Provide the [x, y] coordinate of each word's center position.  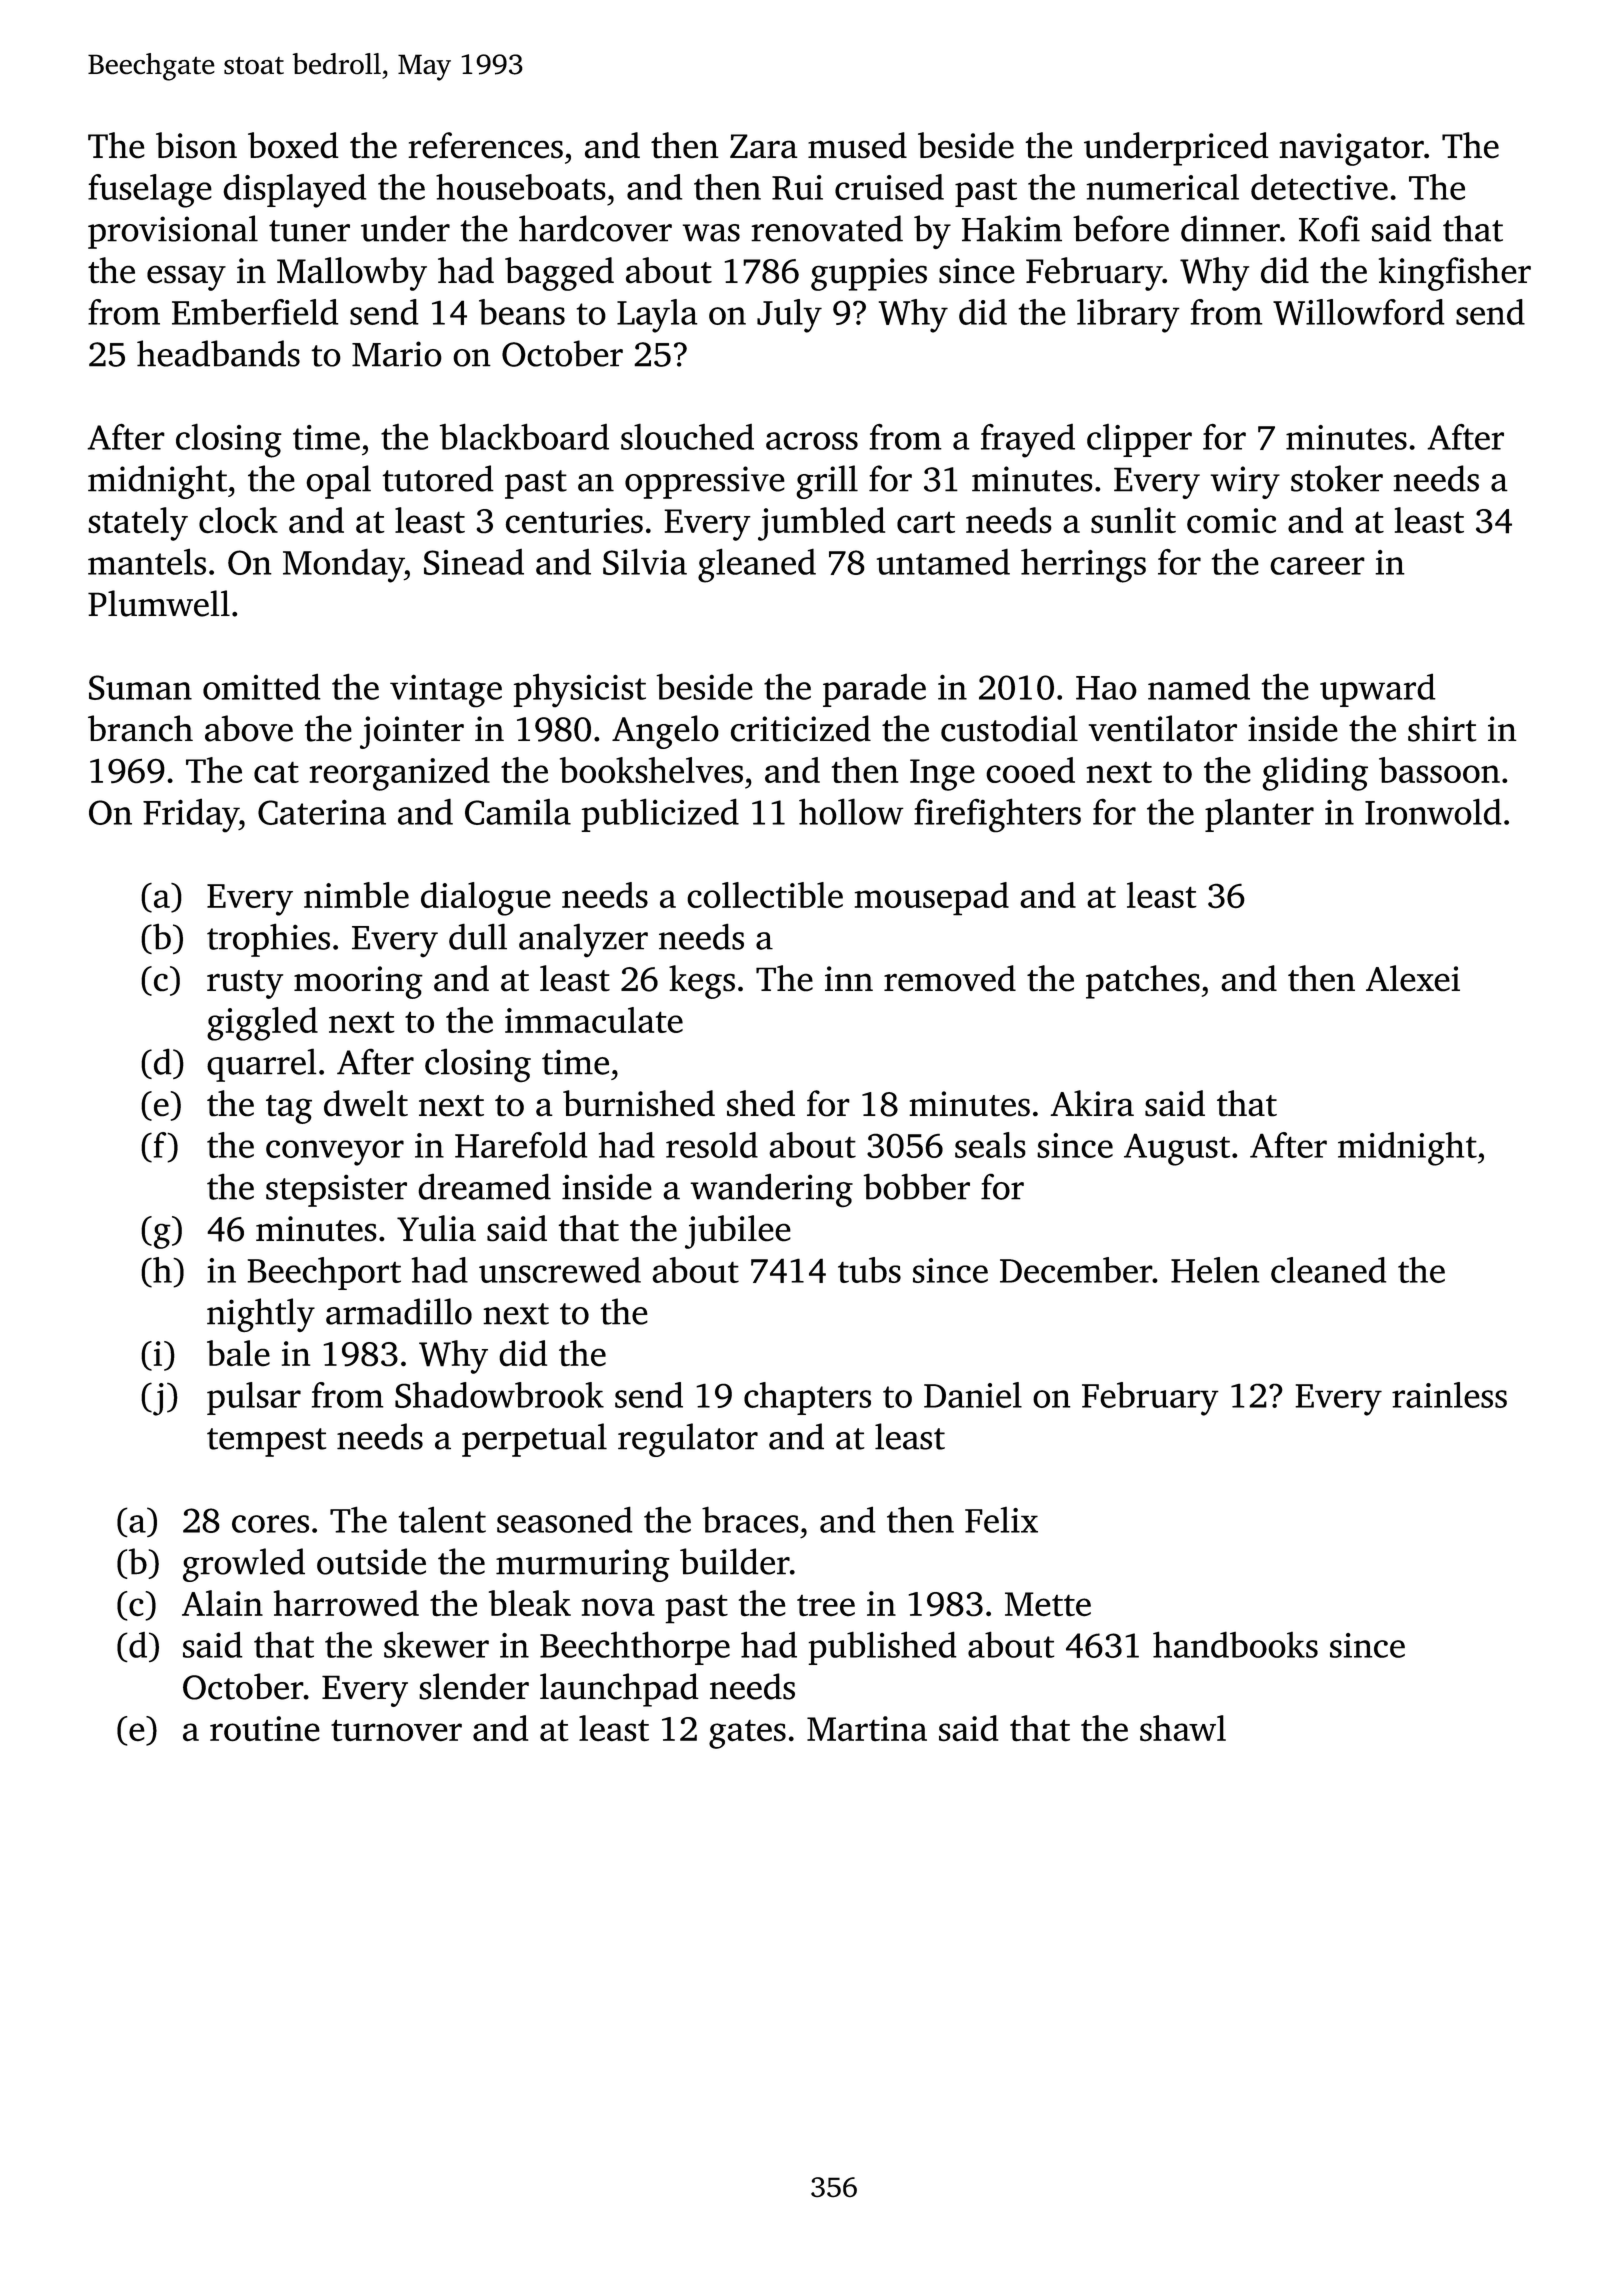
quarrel [262, 1065]
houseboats [521, 187]
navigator [1351, 149]
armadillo [399, 1311]
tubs [869, 1270]
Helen [1215, 1270]
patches [1143, 982]
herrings [1083, 565]
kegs [702, 982]
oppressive [705, 482]
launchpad [619, 1690]
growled [244, 1565]
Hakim [1012, 228]
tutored [438, 478]
